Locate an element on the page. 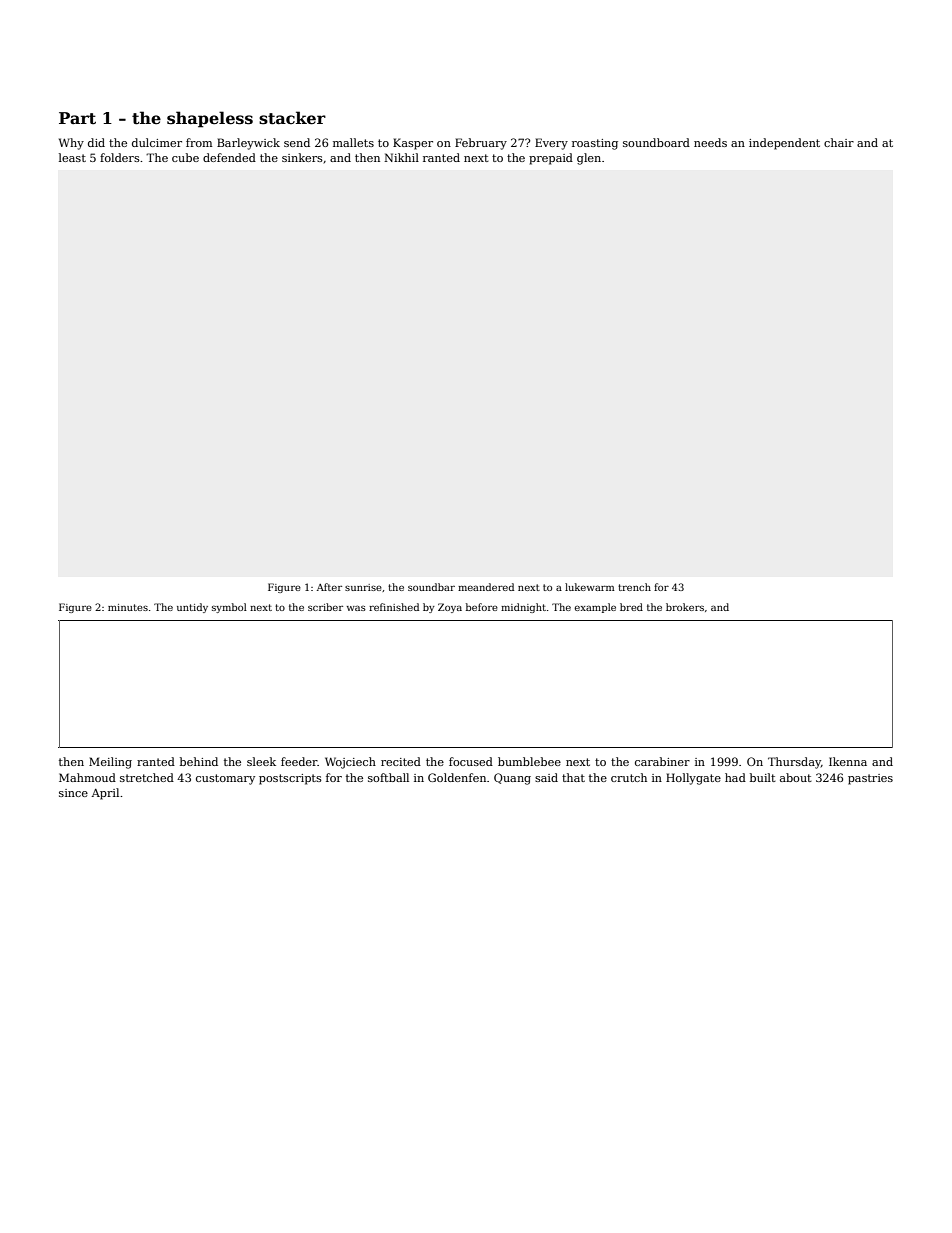 This image has width=952, height=1233. prepaid is located at coordinates (551, 159).
